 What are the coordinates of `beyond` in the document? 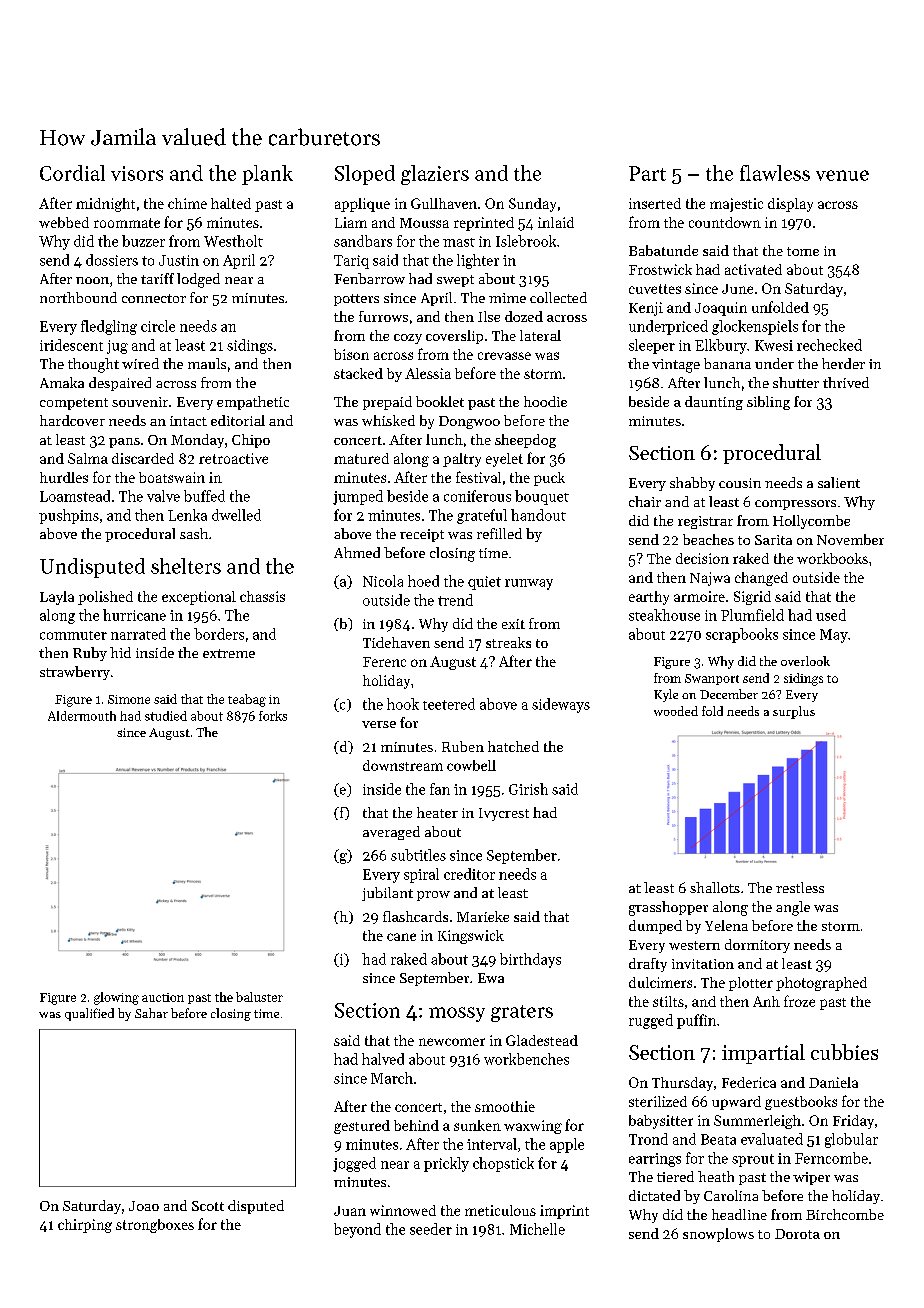 It's located at (357, 1230).
